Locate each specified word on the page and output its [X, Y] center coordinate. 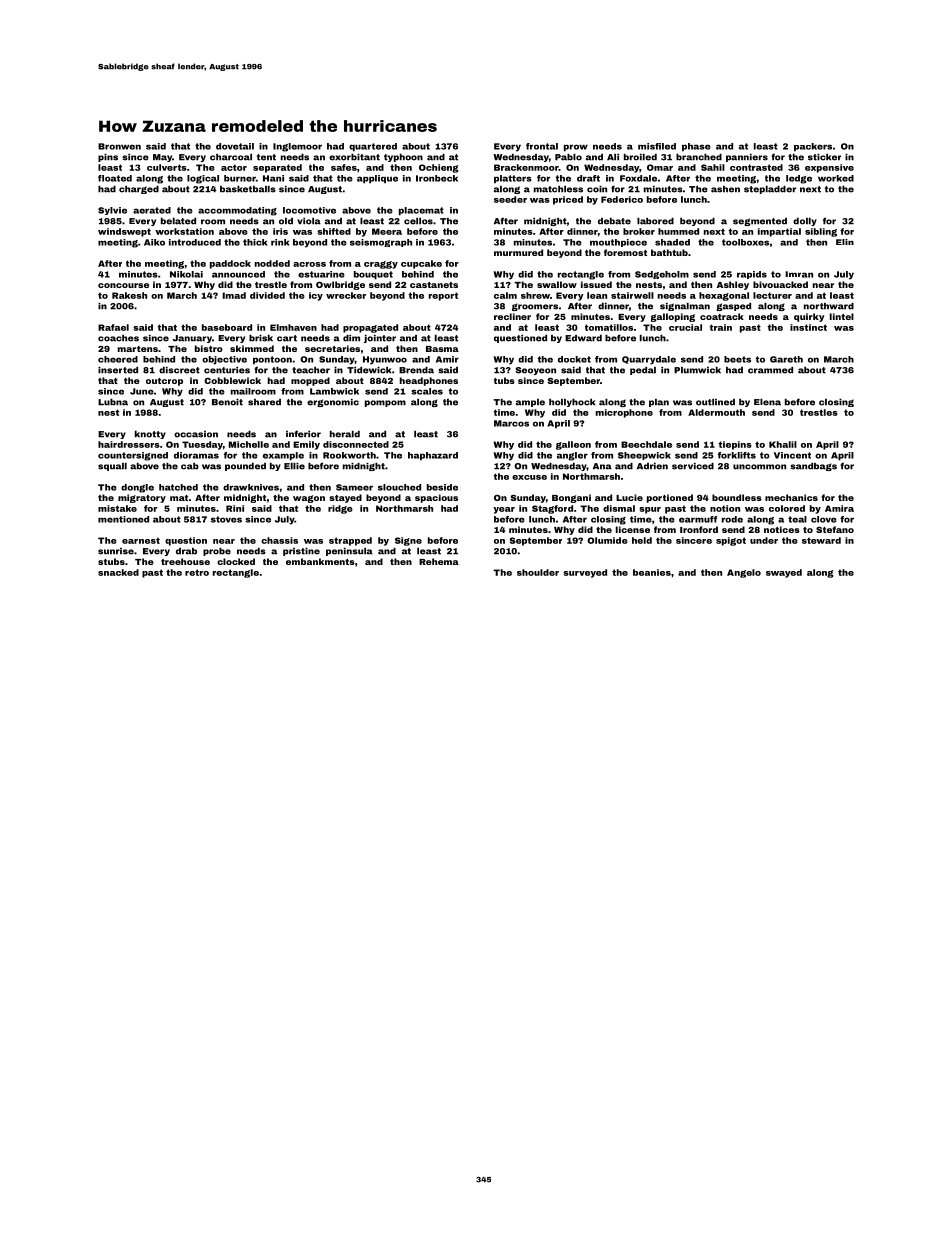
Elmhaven [293, 327]
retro [197, 572]
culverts [167, 167]
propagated [370, 328]
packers [813, 147]
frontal [542, 146]
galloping [673, 317]
